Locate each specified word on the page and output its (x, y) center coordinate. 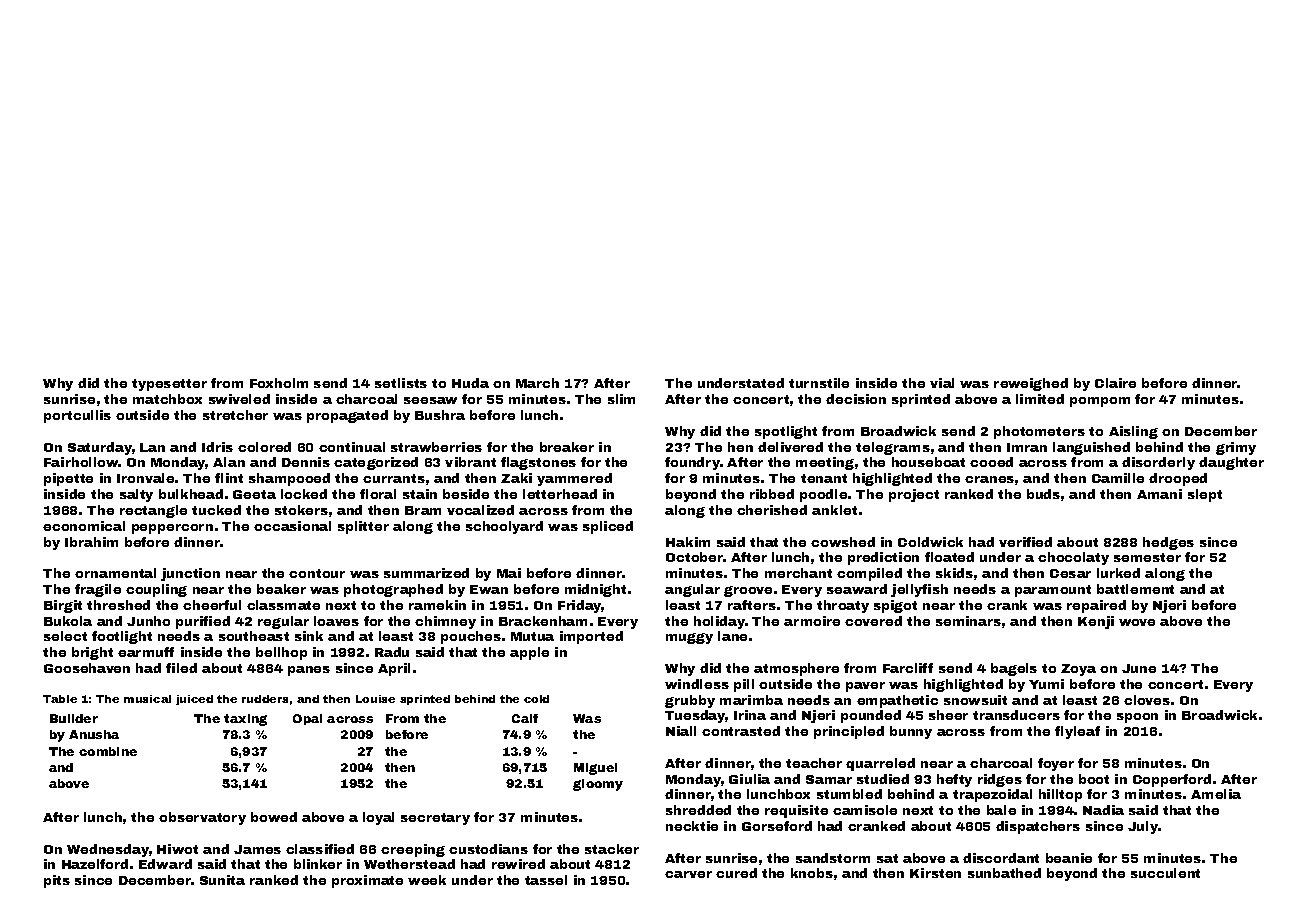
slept (1205, 495)
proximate (367, 881)
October (694, 557)
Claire (1115, 383)
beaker (281, 589)
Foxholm (279, 383)
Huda (470, 383)
